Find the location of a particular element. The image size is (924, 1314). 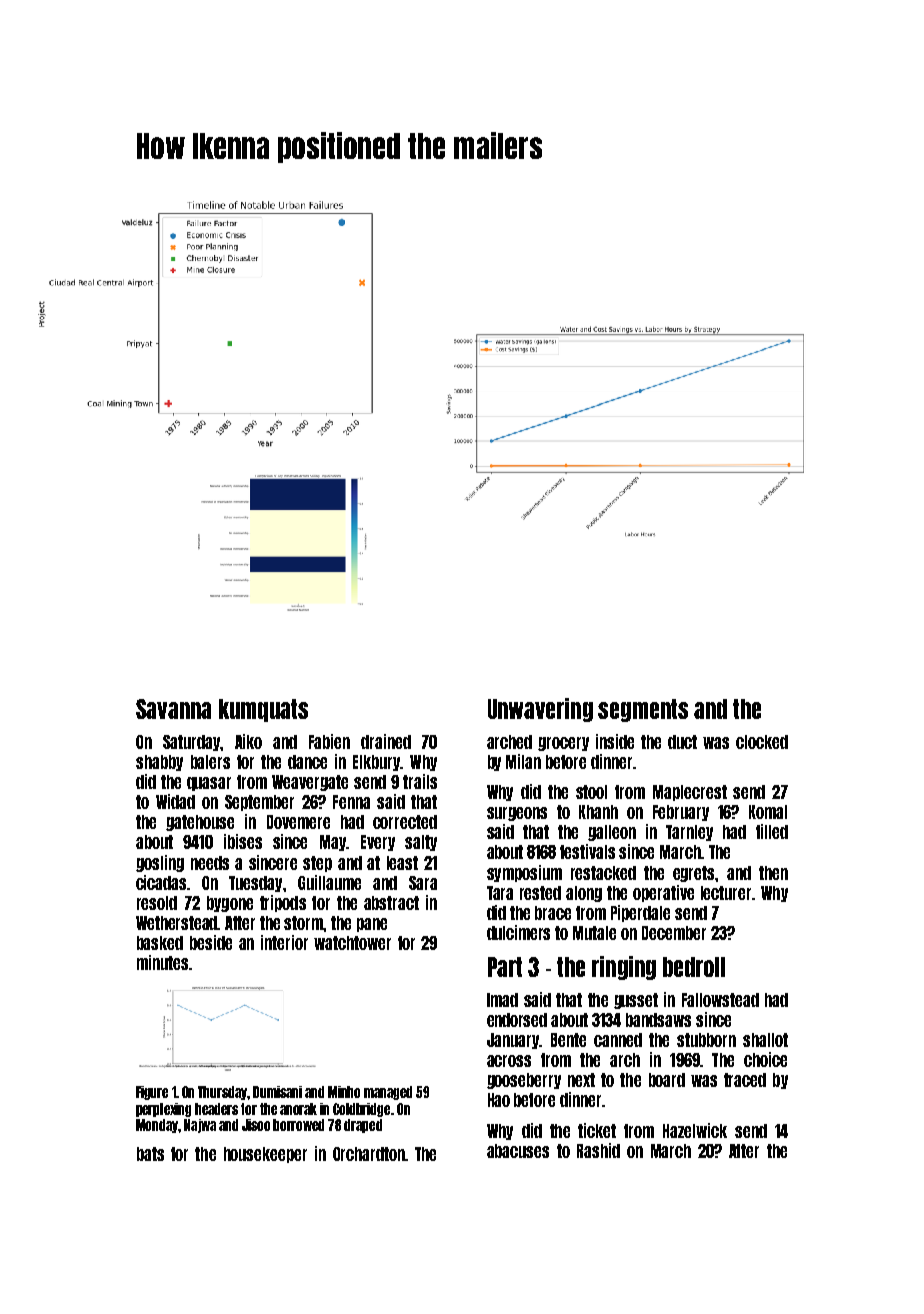

Savanna is located at coordinates (173, 709).
